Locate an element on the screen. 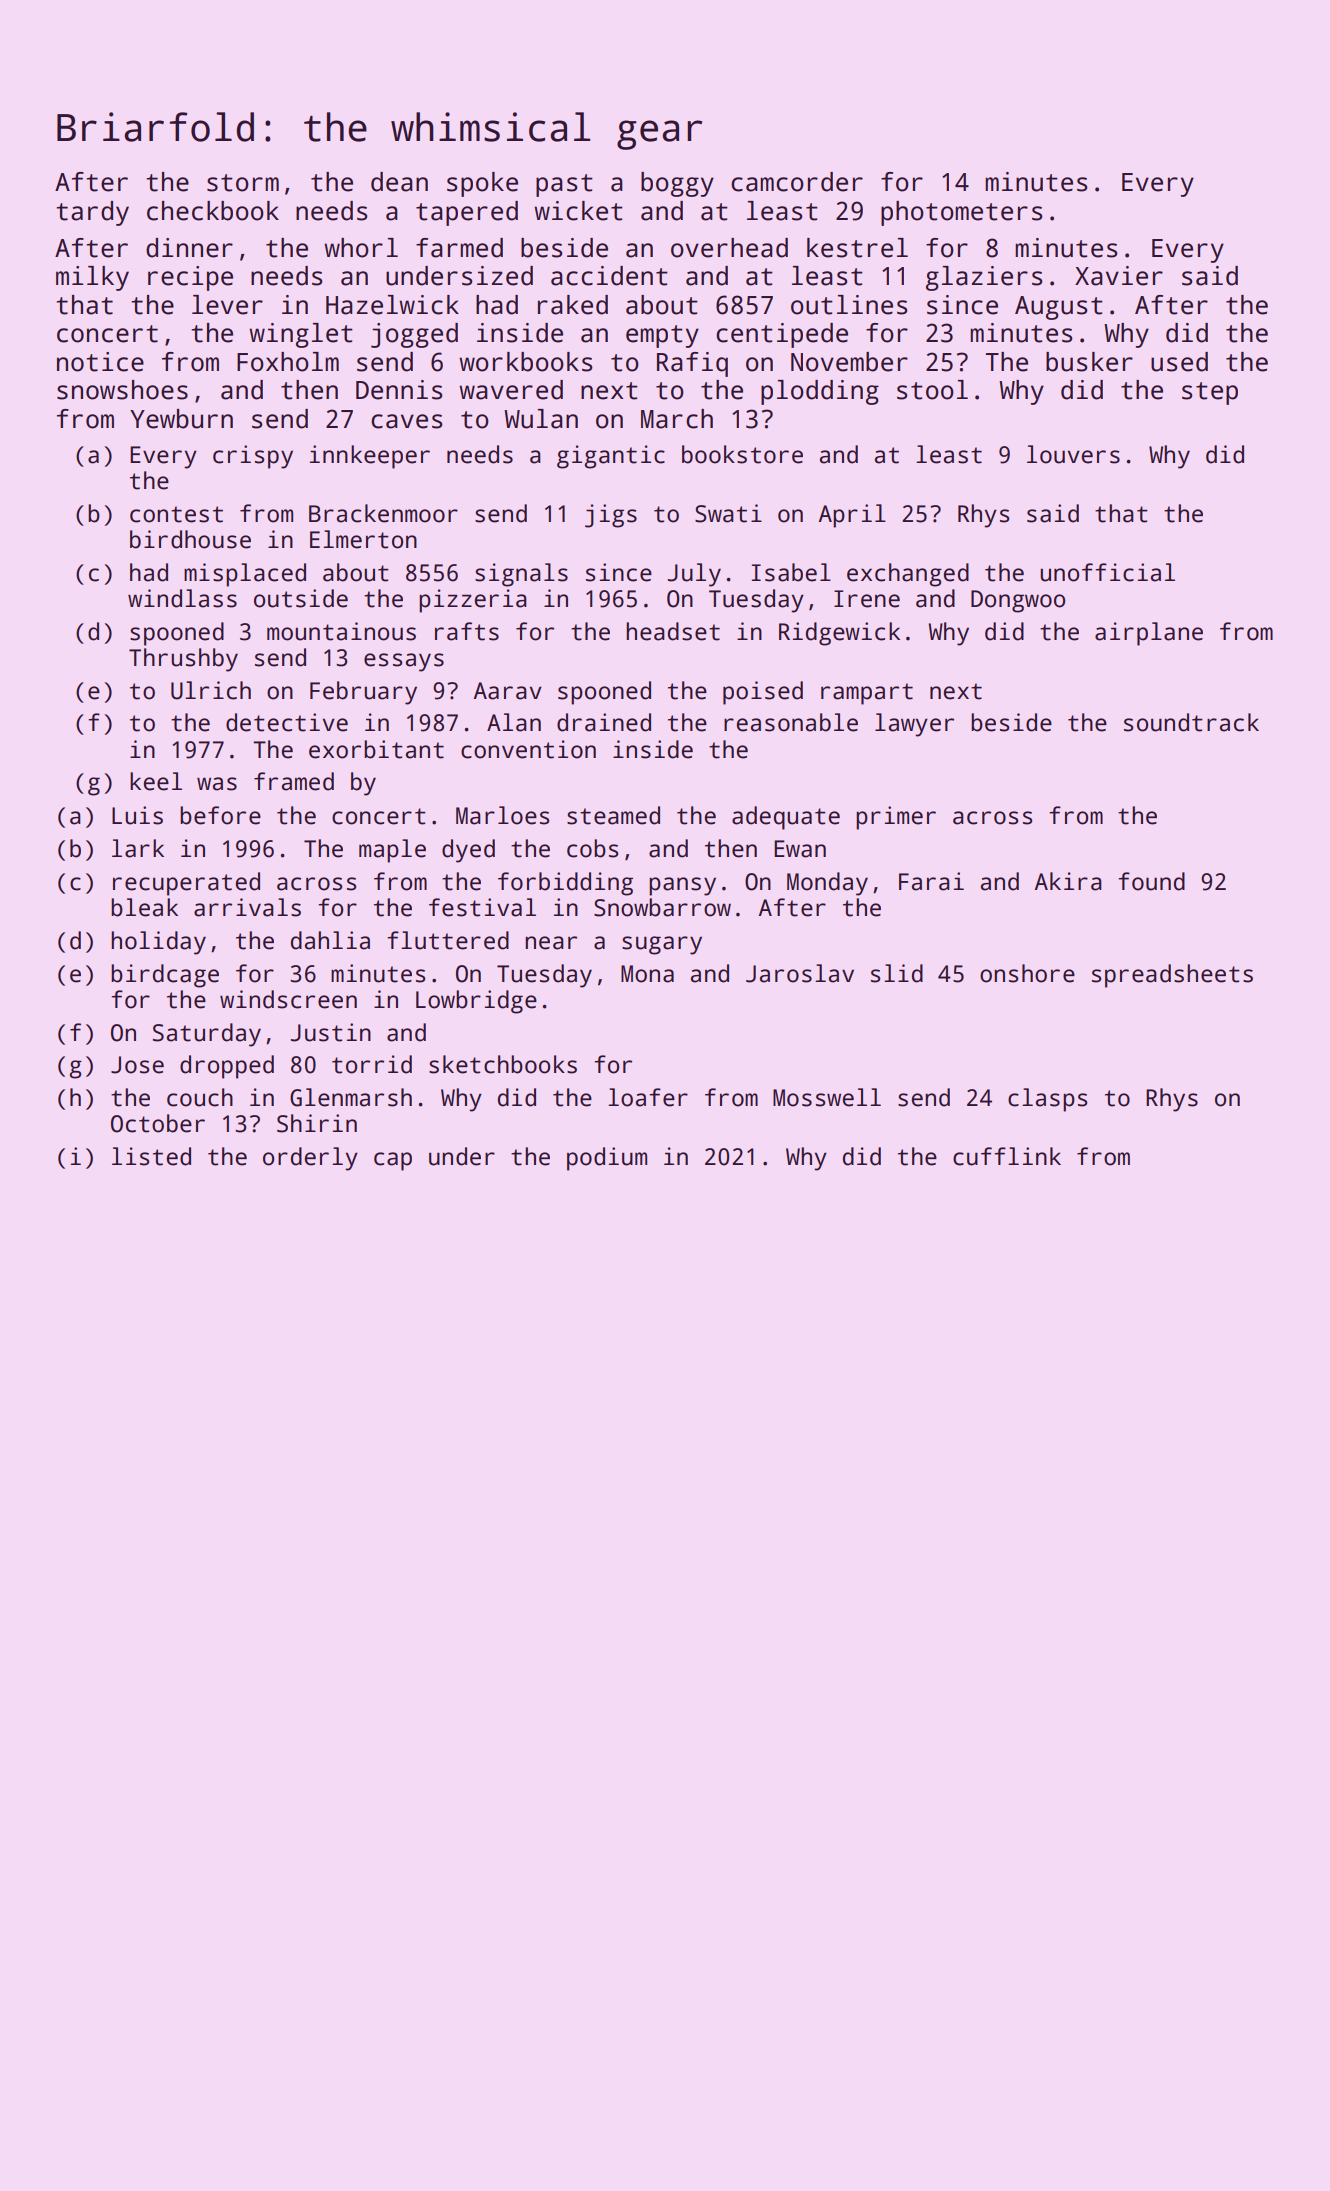 The image size is (1330, 2191). storm is located at coordinates (243, 183).
